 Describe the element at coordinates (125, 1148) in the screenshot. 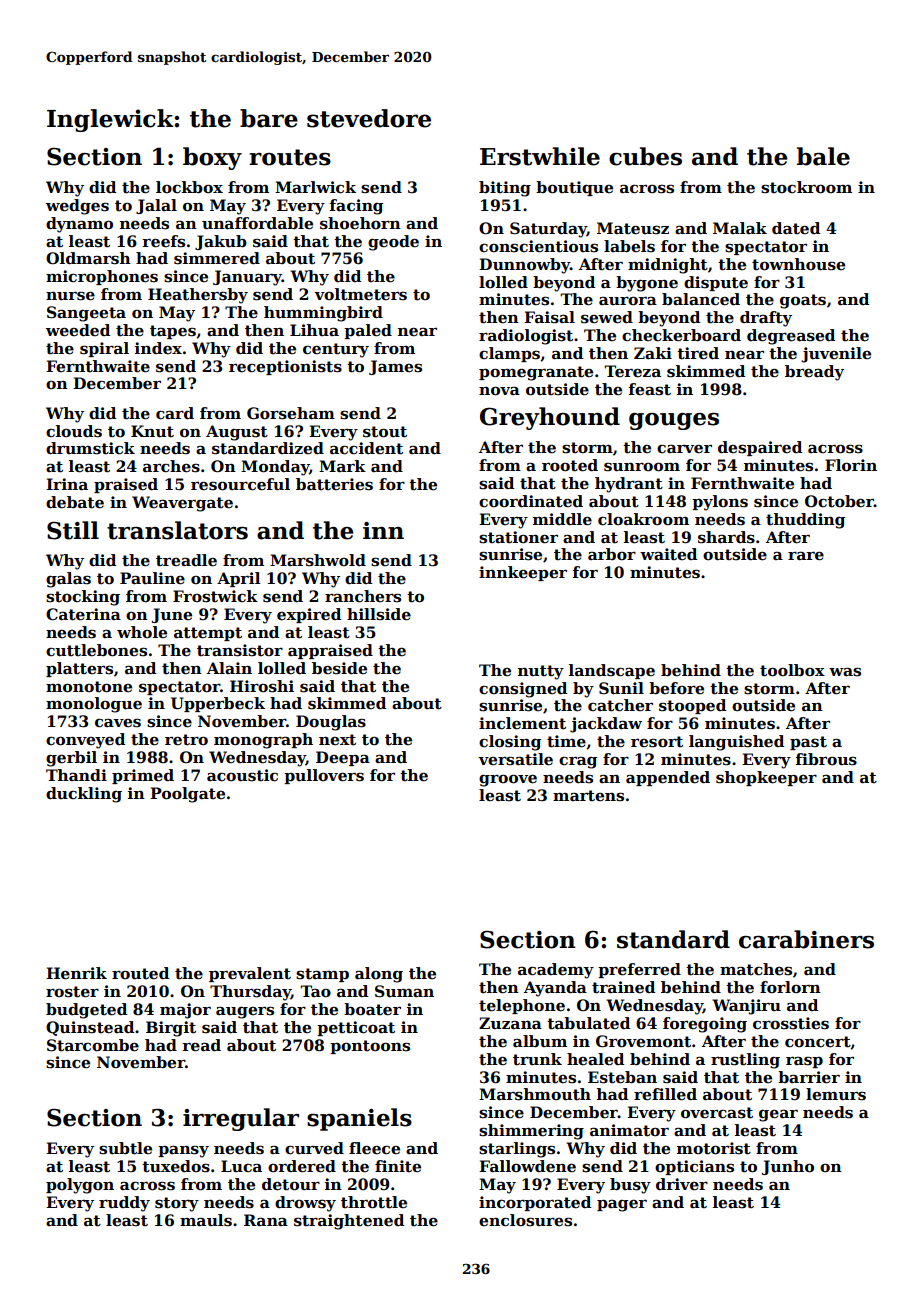

I see `subtle` at that location.
